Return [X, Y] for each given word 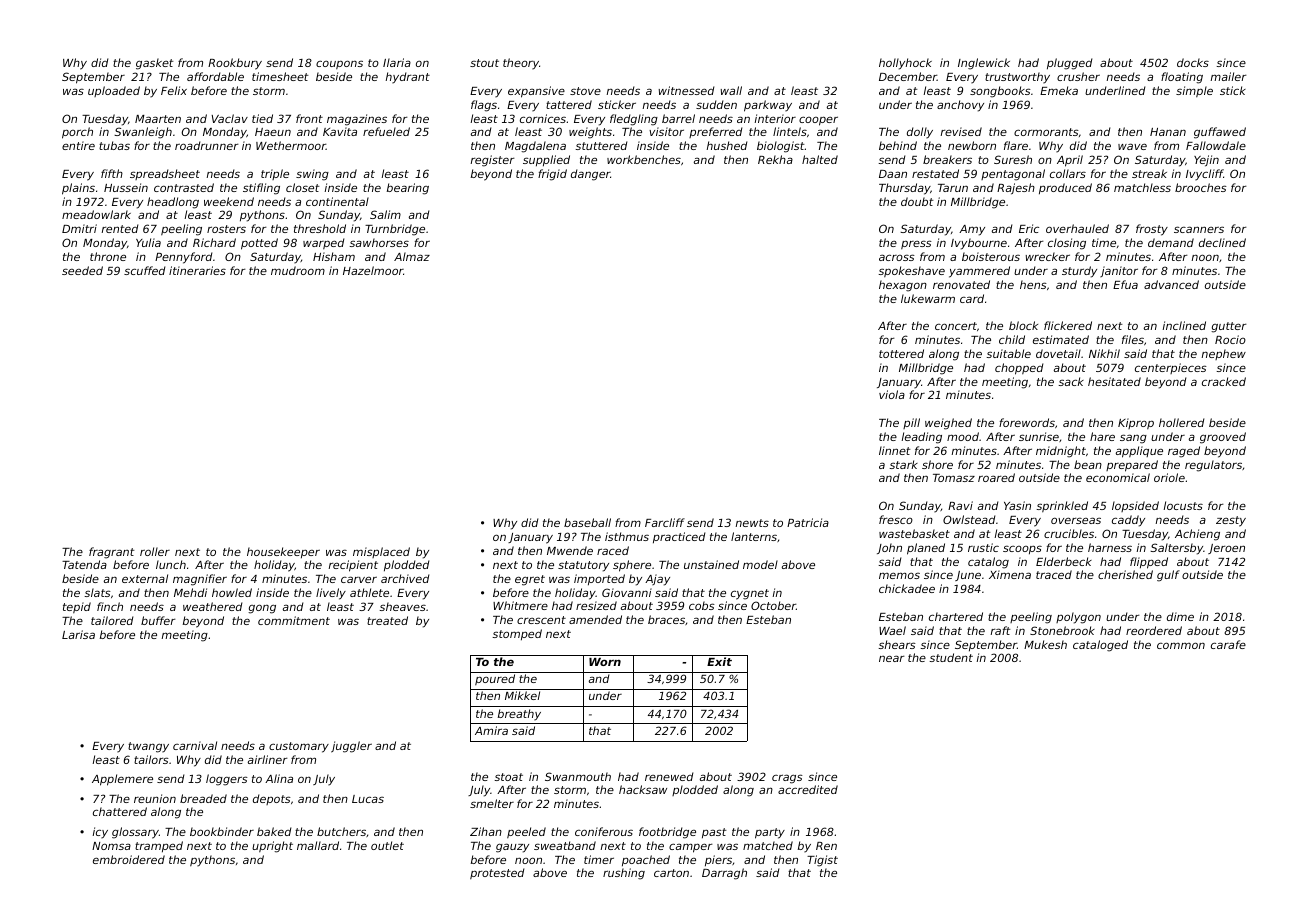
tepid [77, 607]
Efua [1125, 284]
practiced [679, 537]
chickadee [907, 588]
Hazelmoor [373, 270]
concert [956, 326]
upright [272, 847]
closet [303, 187]
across [897, 257]
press [916, 244]
